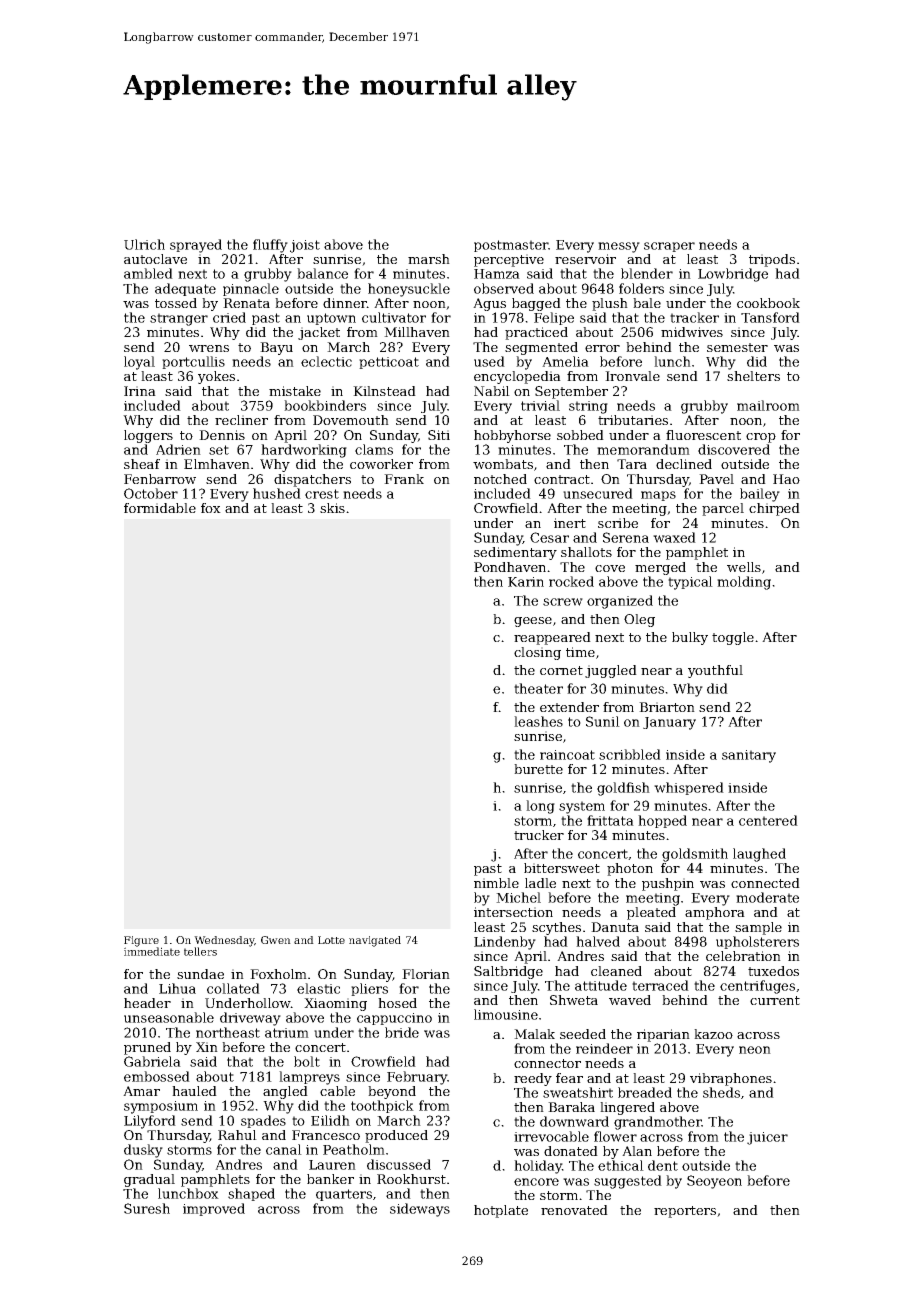  I want to click on Rookhurst, so click(411, 1179).
